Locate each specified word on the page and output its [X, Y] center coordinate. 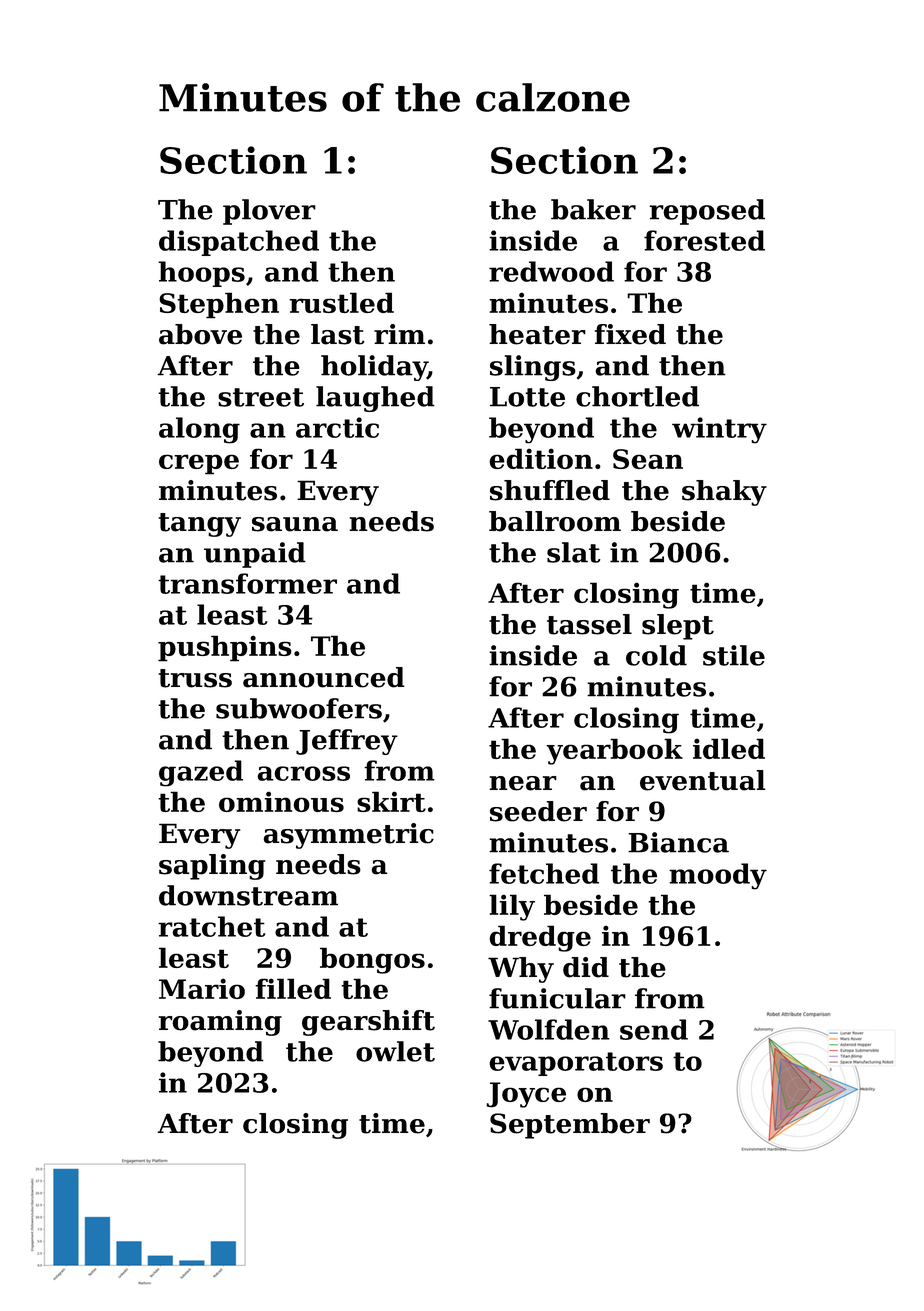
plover [269, 212]
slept [678, 627]
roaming [220, 1023]
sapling [212, 867]
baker [593, 209]
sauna [295, 524]
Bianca [678, 842]
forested [704, 240]
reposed [707, 212]
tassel [589, 624]
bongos [372, 960]
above [200, 334]
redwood [551, 271]
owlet [395, 1051]
